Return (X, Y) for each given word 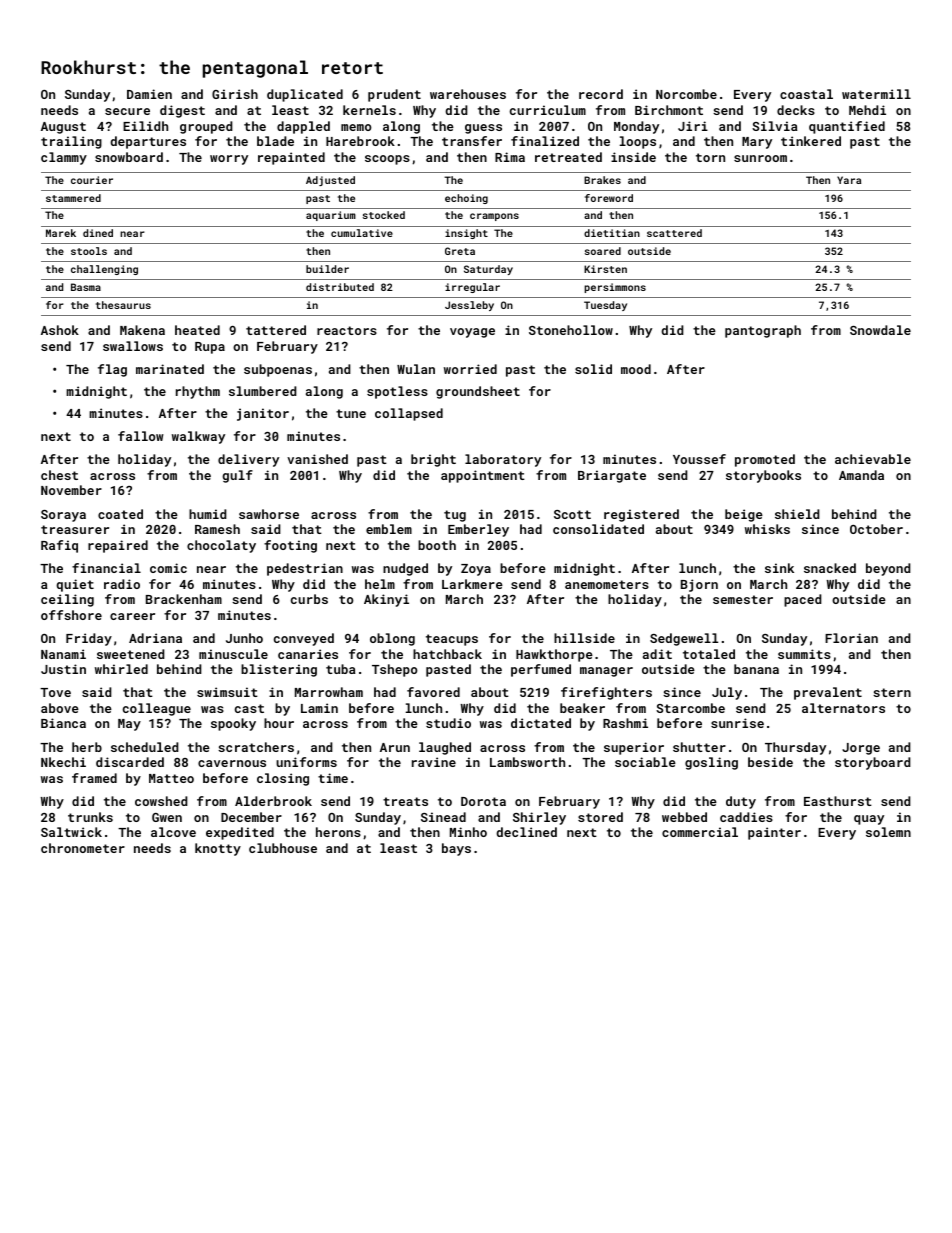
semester (743, 599)
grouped (206, 127)
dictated (541, 723)
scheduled (145, 747)
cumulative (362, 233)
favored (433, 692)
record (601, 94)
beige (744, 515)
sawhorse (269, 514)
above (60, 708)
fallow (141, 436)
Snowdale (880, 330)
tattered (276, 330)
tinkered (811, 141)
